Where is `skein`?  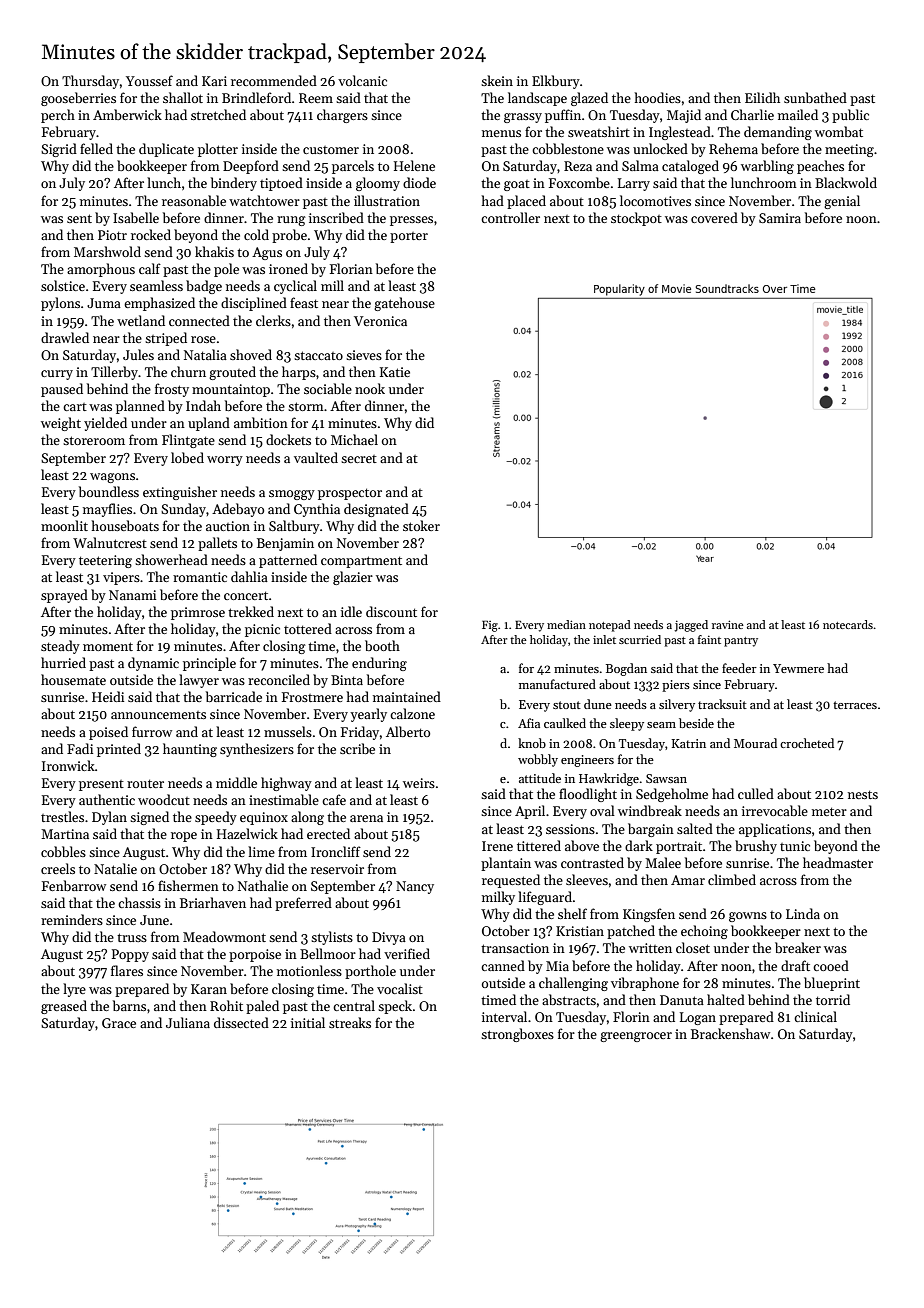
skein is located at coordinates (497, 80).
